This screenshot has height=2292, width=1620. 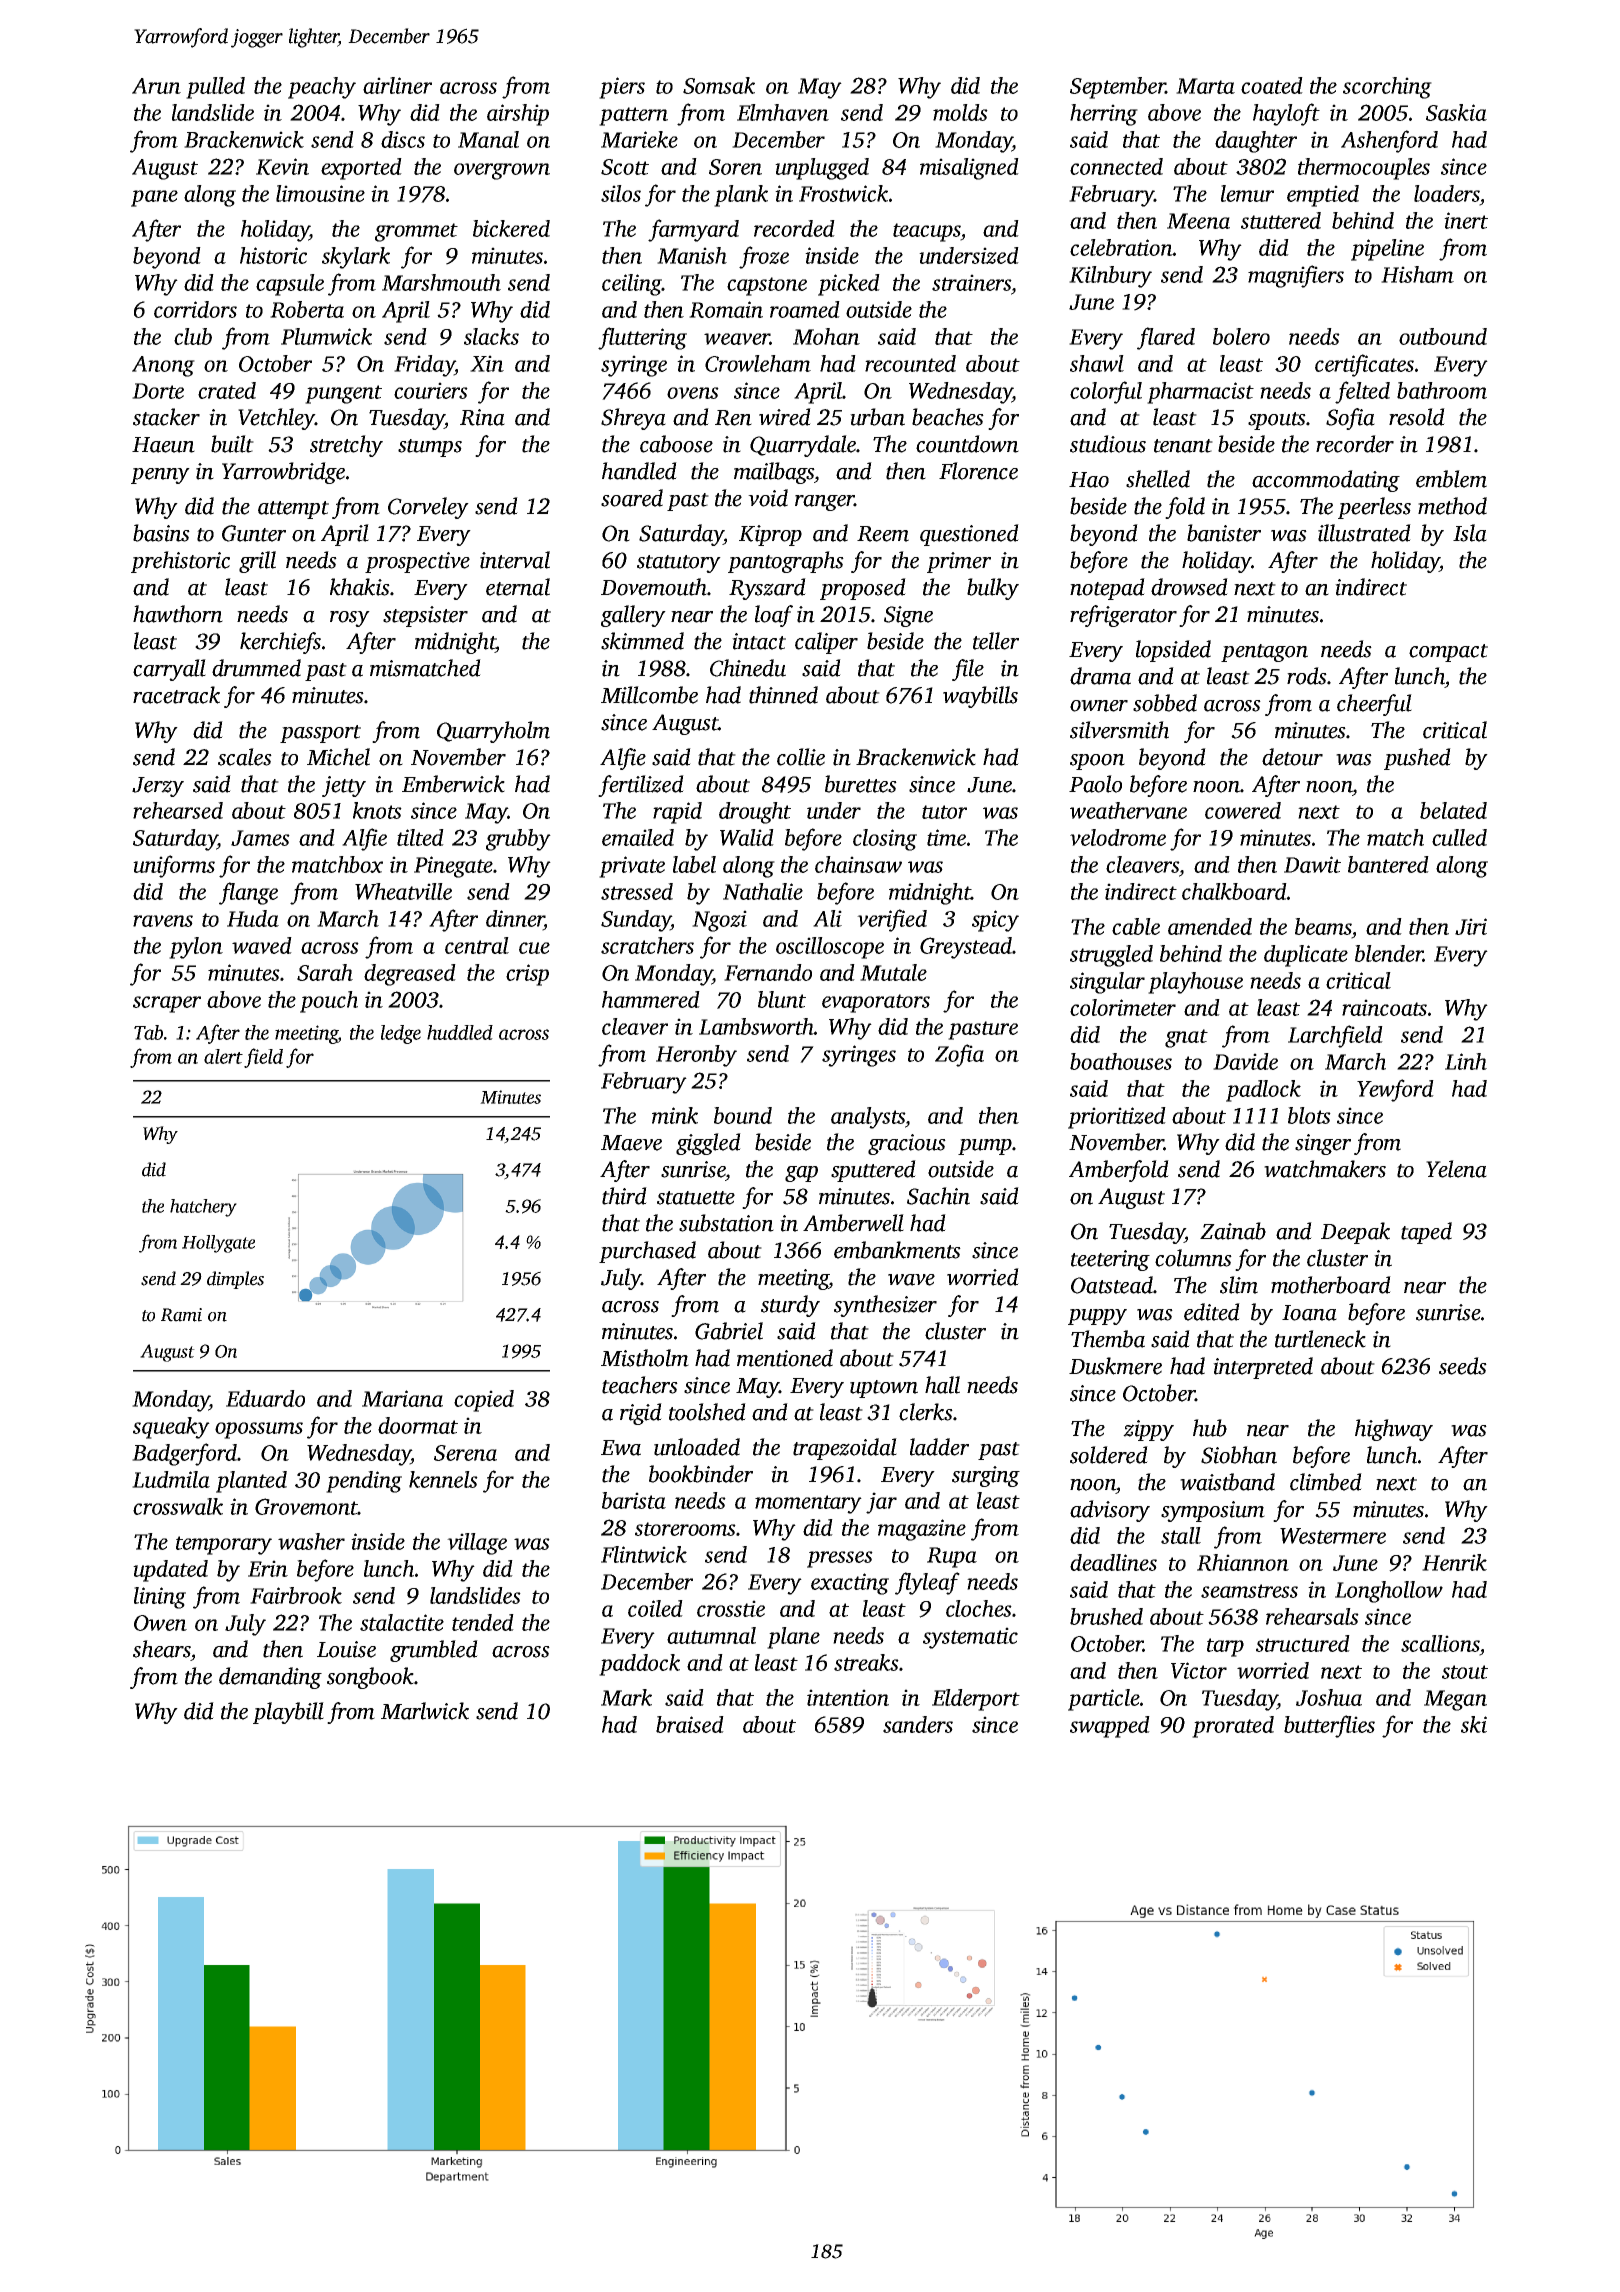 What do you see at coordinates (624, 1196) in the screenshot?
I see `third` at bounding box center [624, 1196].
